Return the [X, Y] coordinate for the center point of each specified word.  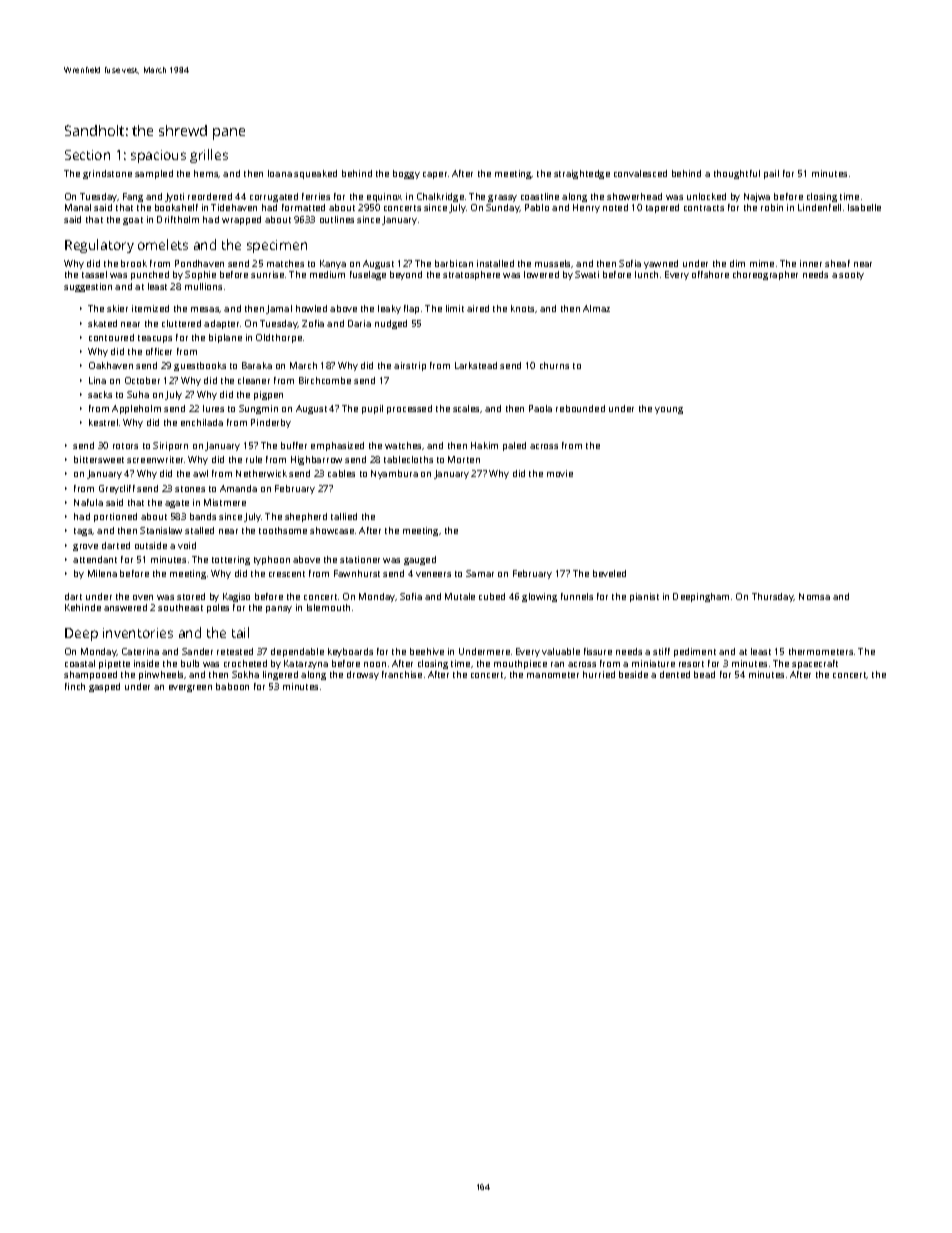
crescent [287, 574]
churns [554, 365]
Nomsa [814, 596]
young [669, 410]
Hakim [484, 445]
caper [435, 175]
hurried [599, 674]
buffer [294, 445]
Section [87, 155]
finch [75, 686]
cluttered [181, 323]
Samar [480, 573]
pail [771, 174]
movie [560, 473]
